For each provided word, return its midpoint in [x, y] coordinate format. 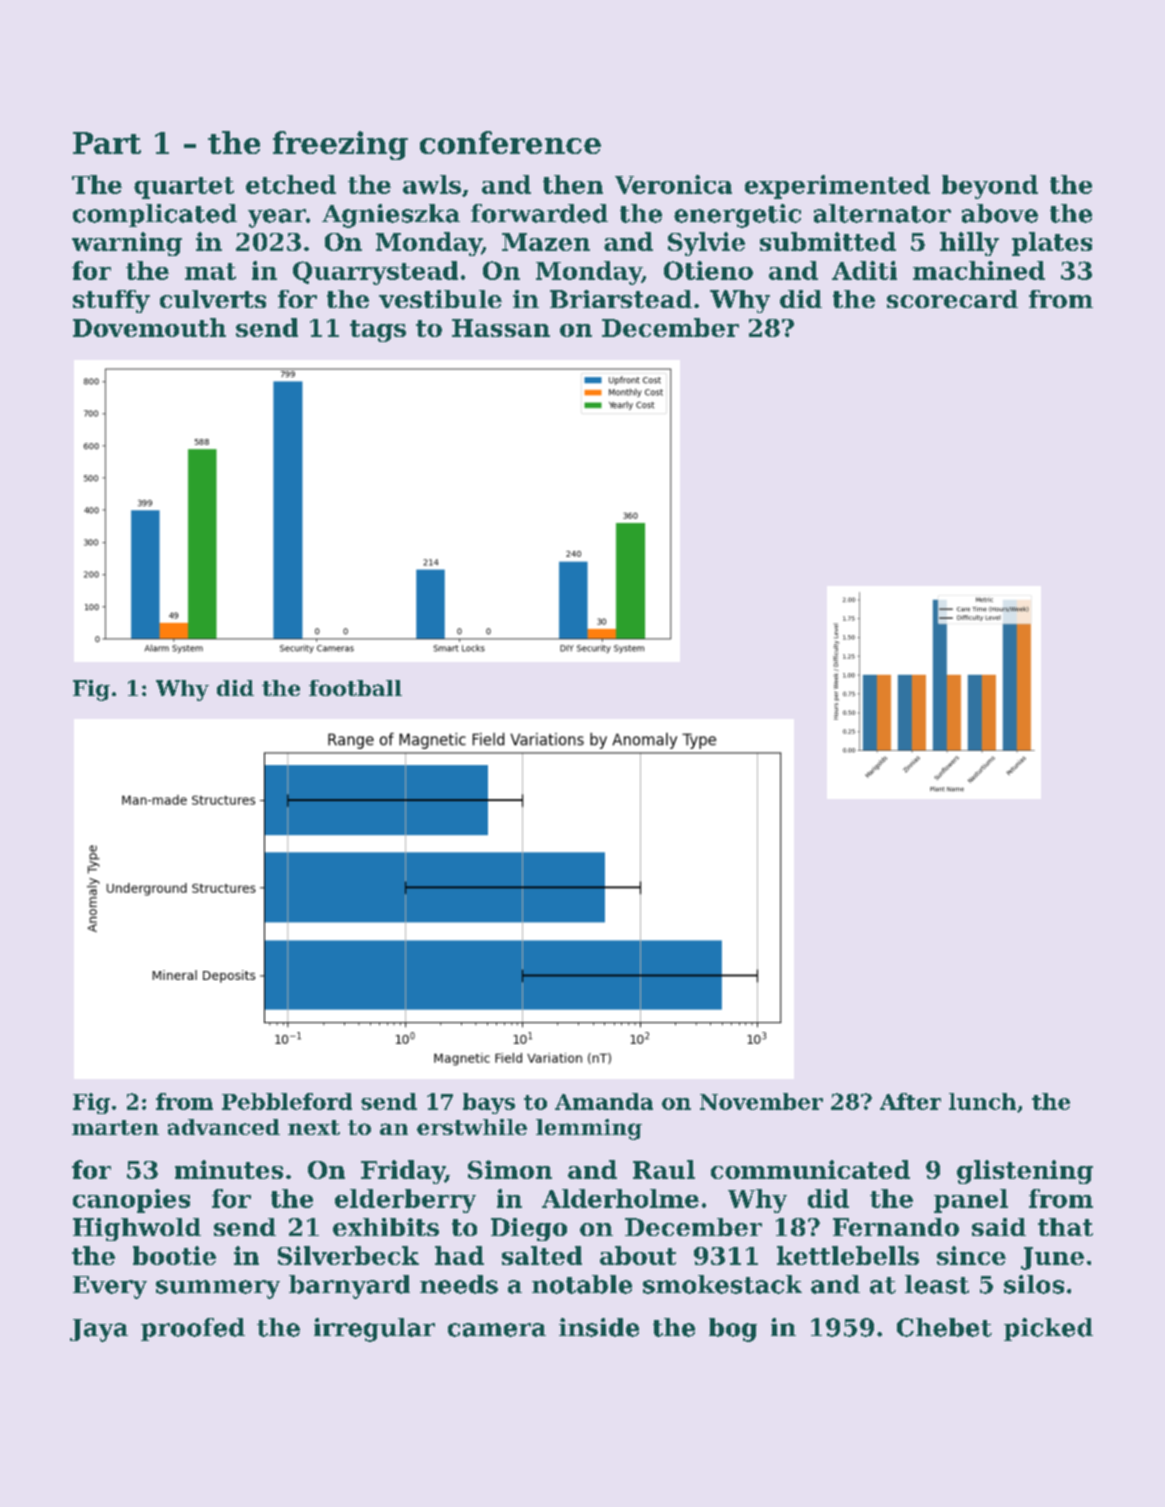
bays [489, 1103]
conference [510, 142]
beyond [990, 187]
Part [107, 143]
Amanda [604, 1101]
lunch [982, 1101]
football [355, 688]
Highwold [137, 1229]
